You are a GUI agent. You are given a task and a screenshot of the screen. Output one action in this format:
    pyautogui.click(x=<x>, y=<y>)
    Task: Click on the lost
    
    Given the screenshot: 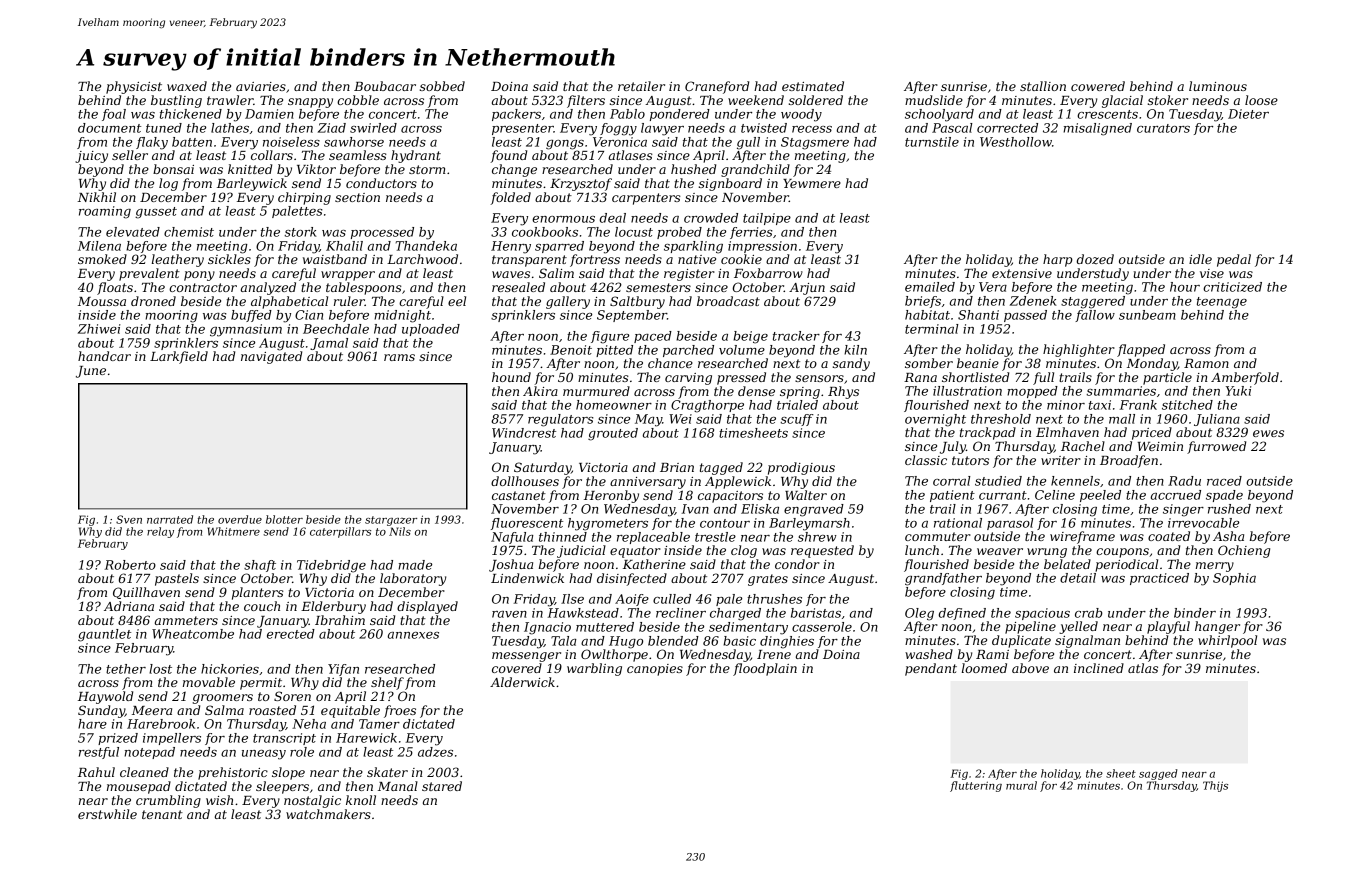 What is the action you would take?
    pyautogui.click(x=160, y=669)
